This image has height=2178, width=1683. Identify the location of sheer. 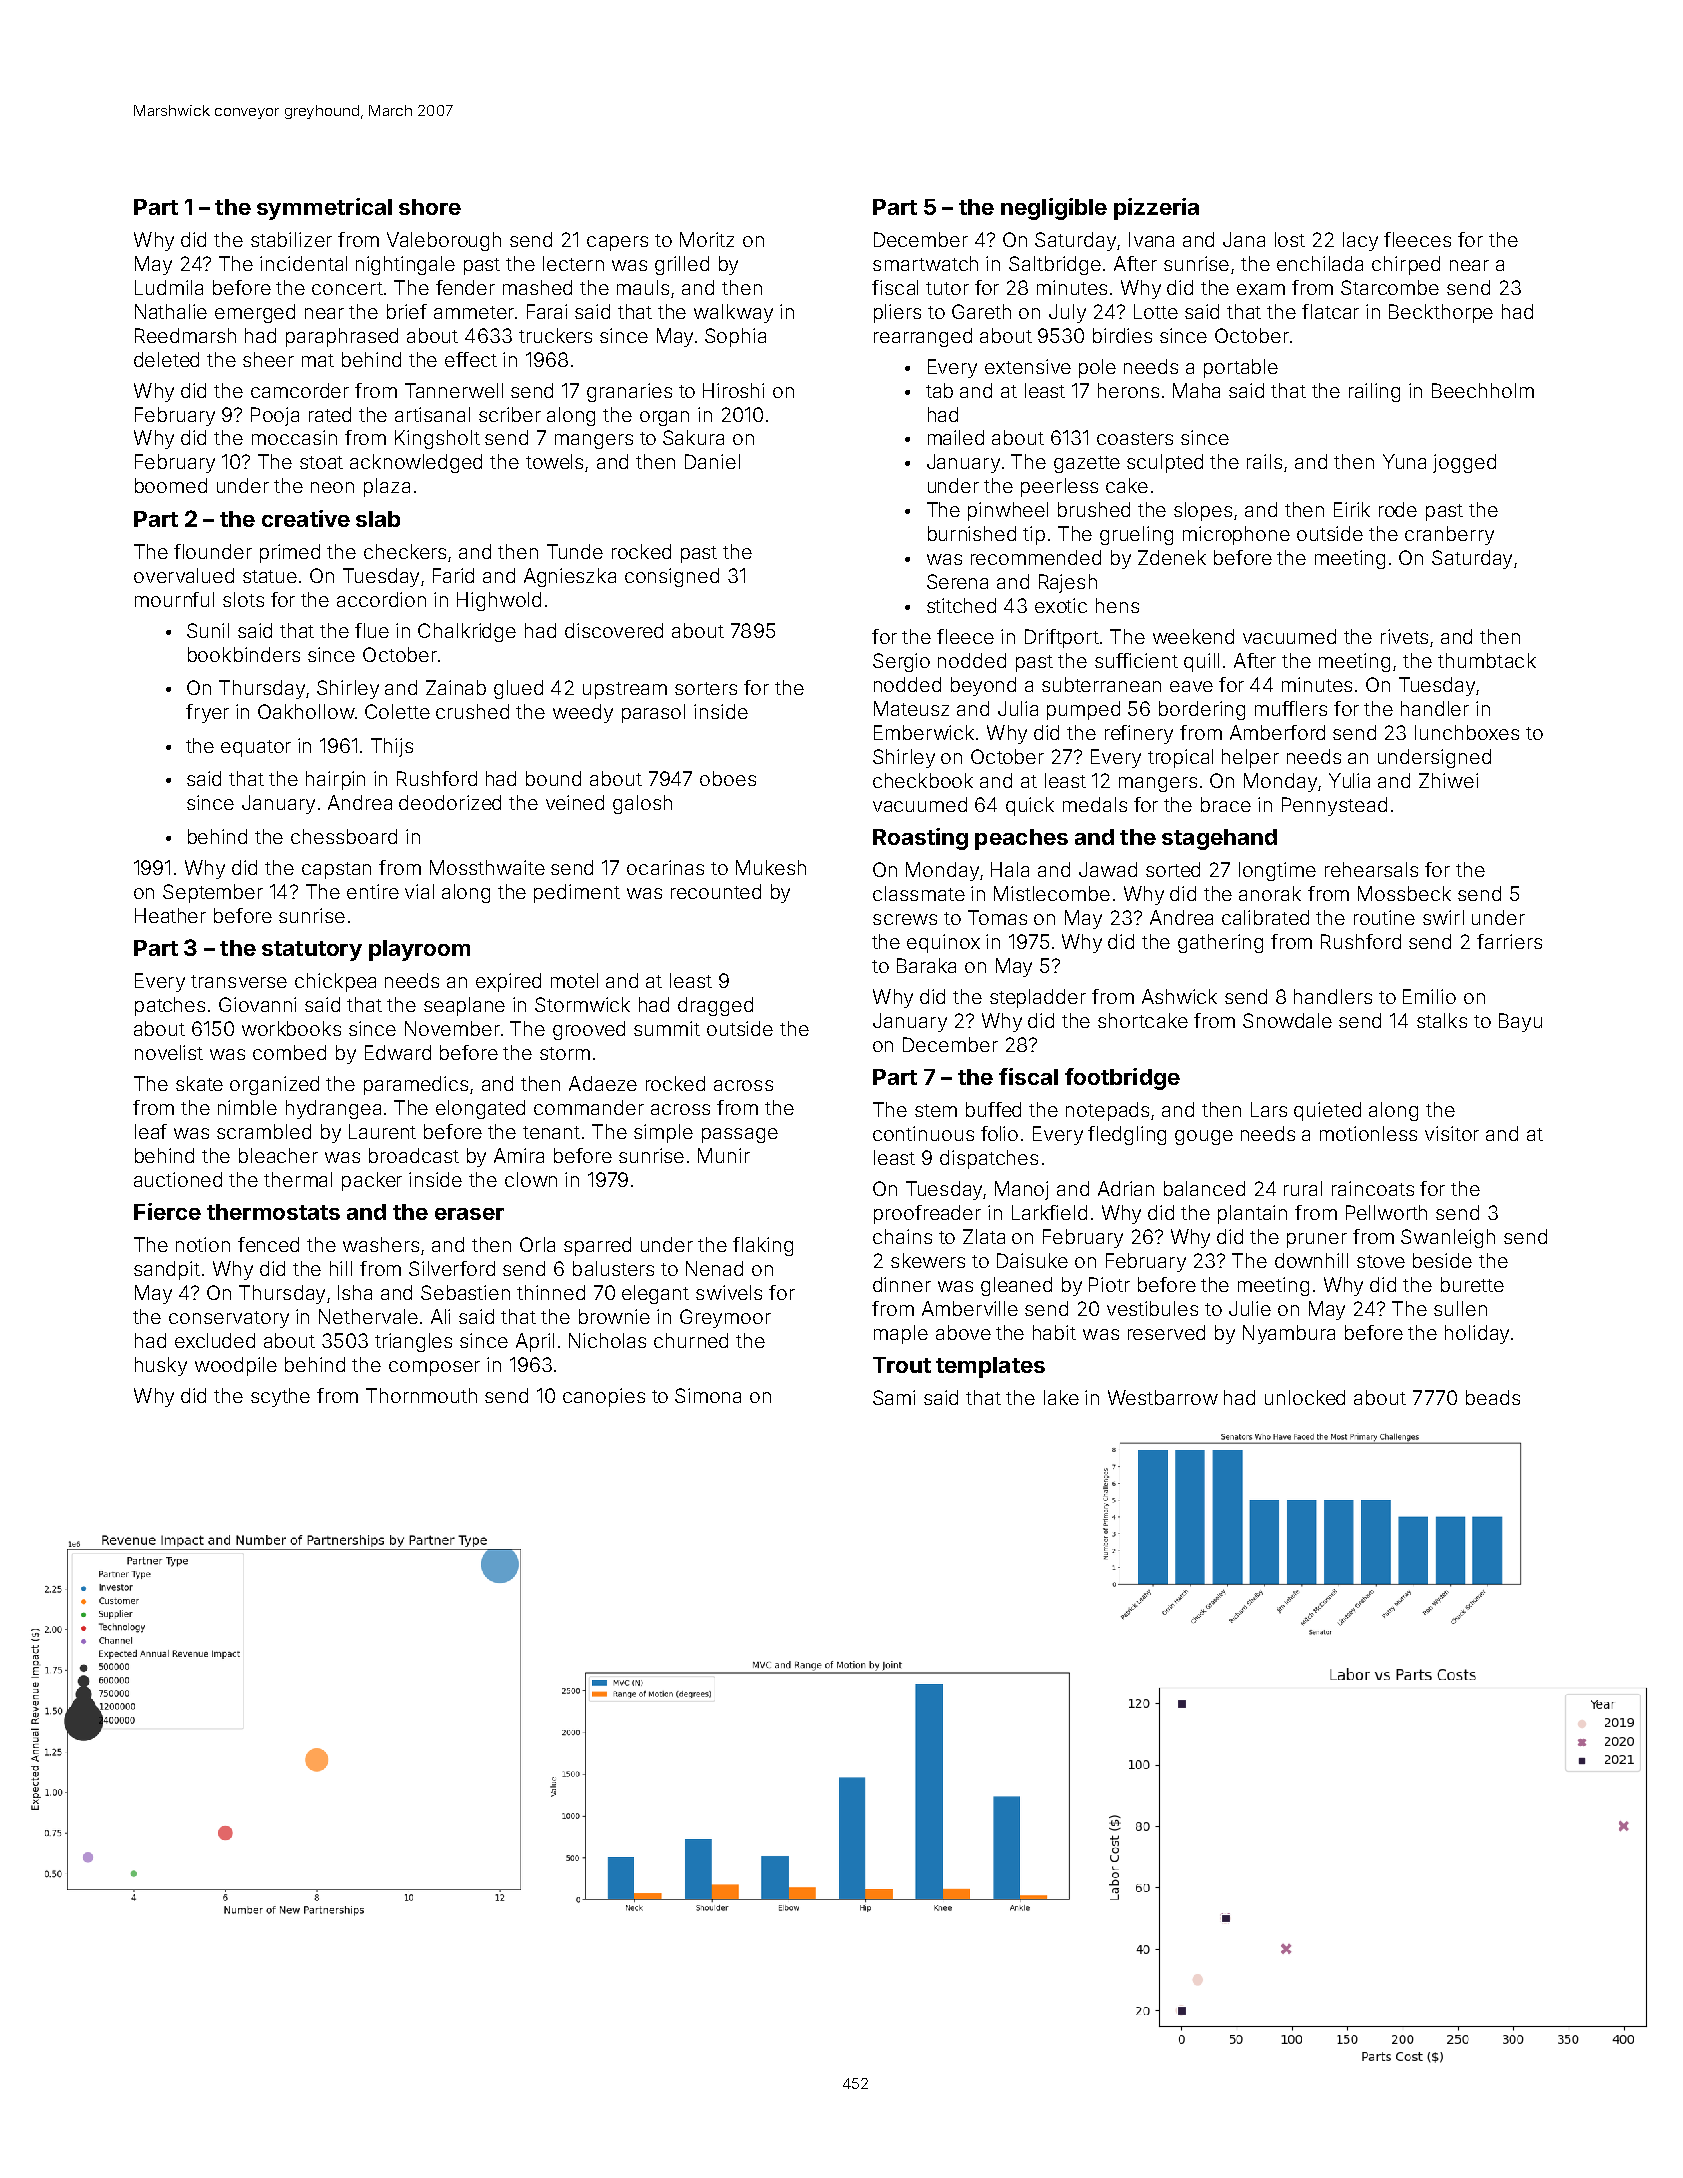
(268, 359).
